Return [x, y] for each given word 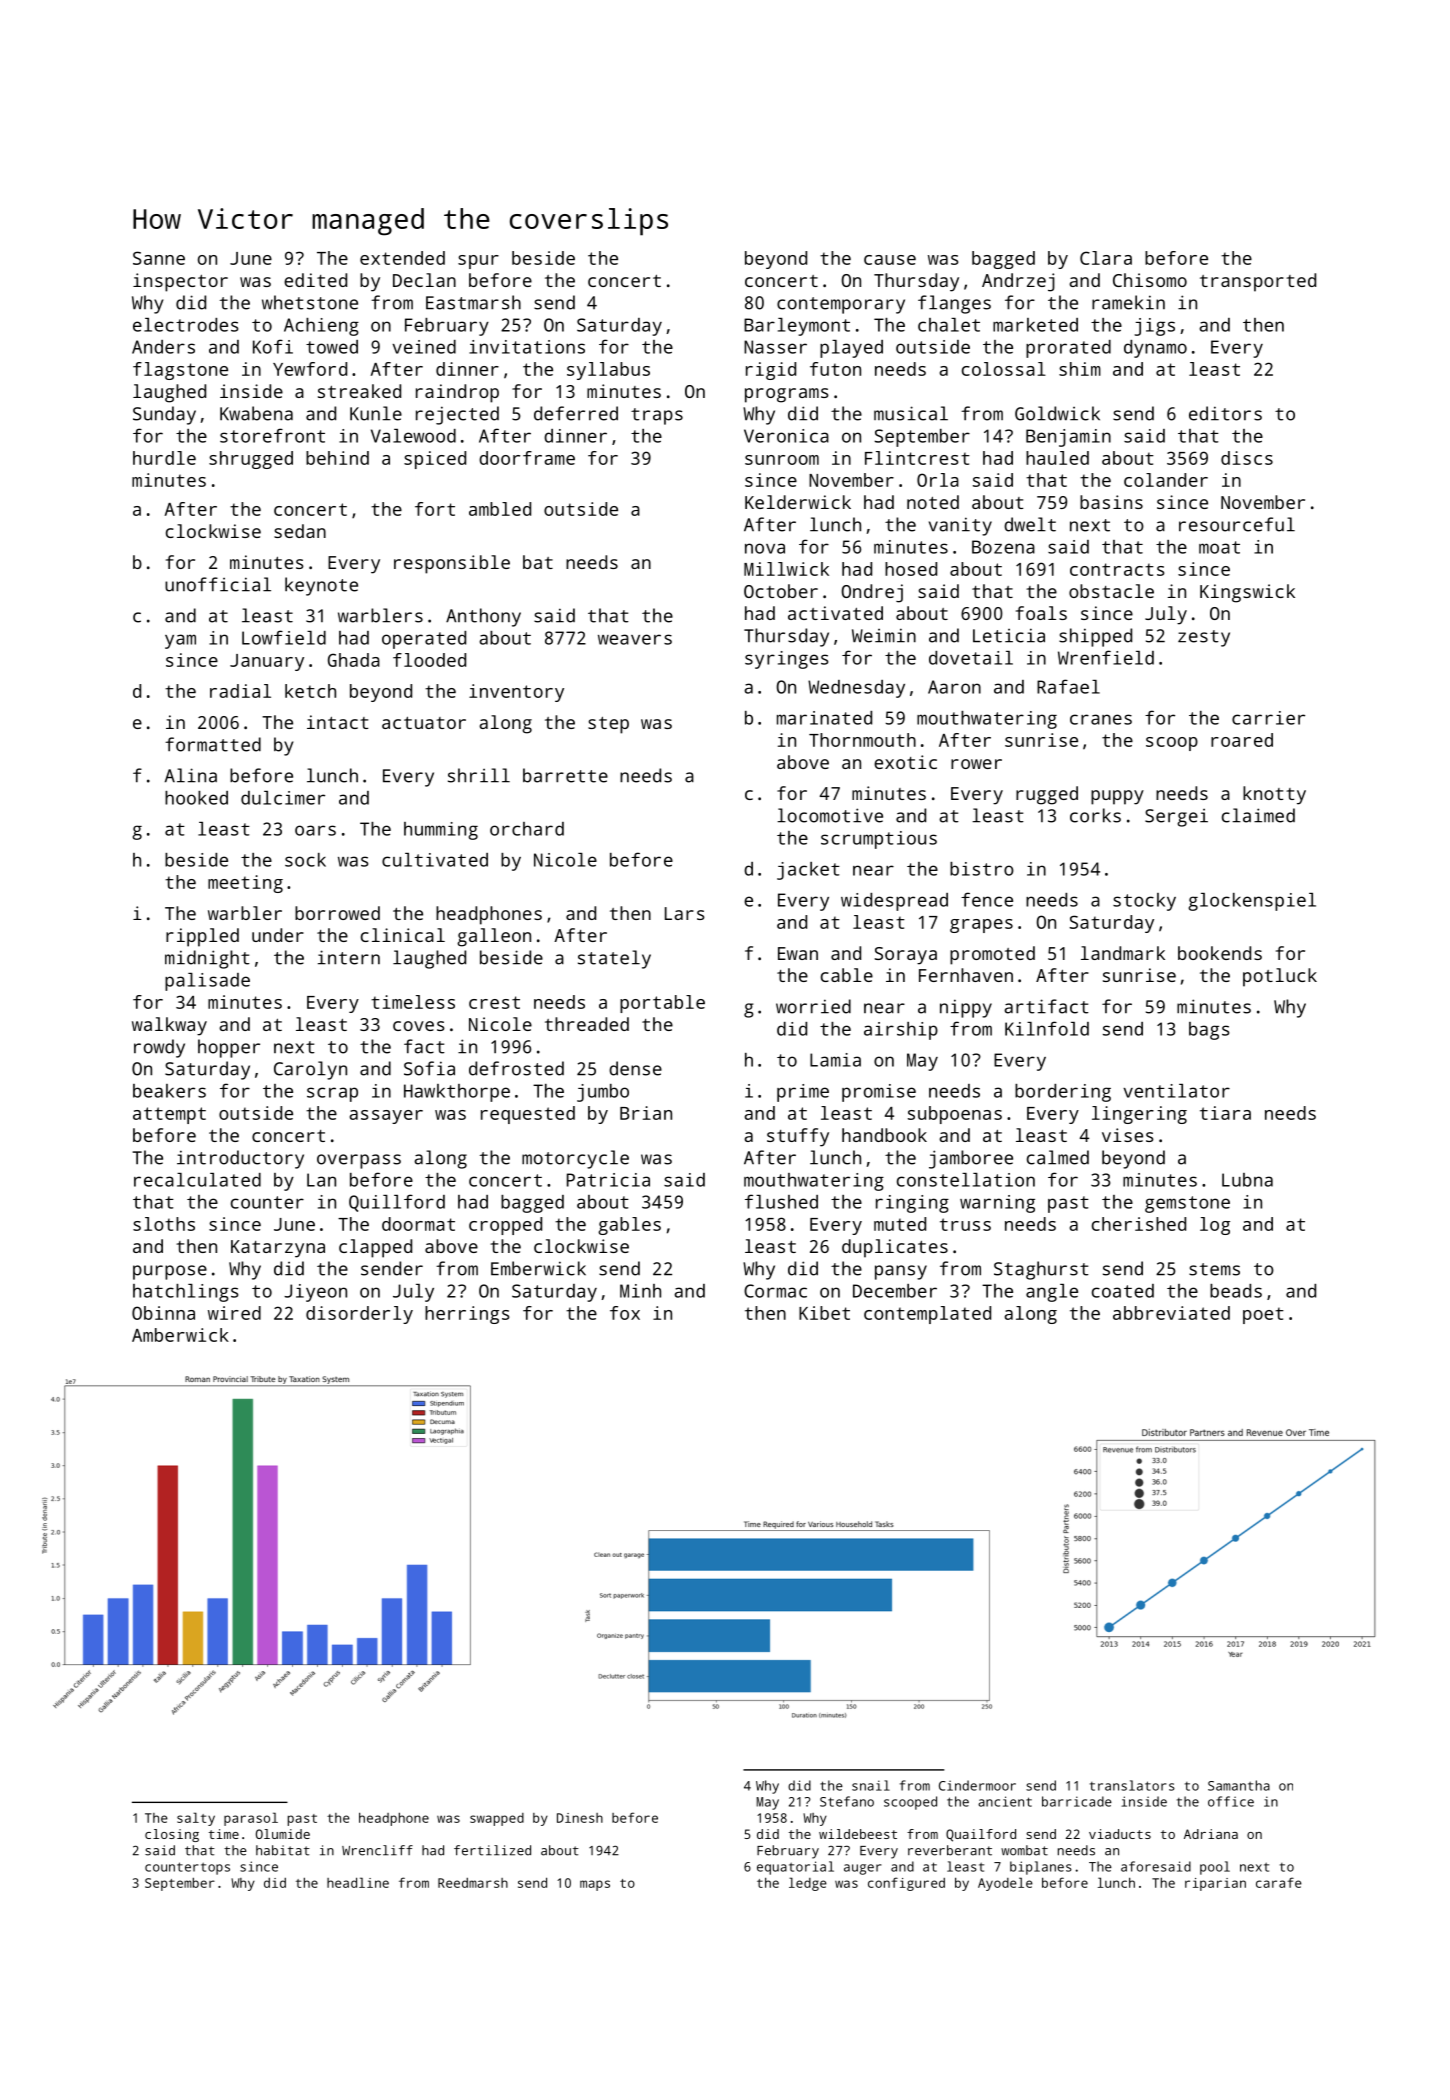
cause [890, 260]
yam [180, 641]
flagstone [180, 371]
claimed [1258, 815]
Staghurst [1041, 1270]
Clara [1106, 258]
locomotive [830, 815]
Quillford [397, 1203]
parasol [251, 1819]
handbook [884, 1135]
